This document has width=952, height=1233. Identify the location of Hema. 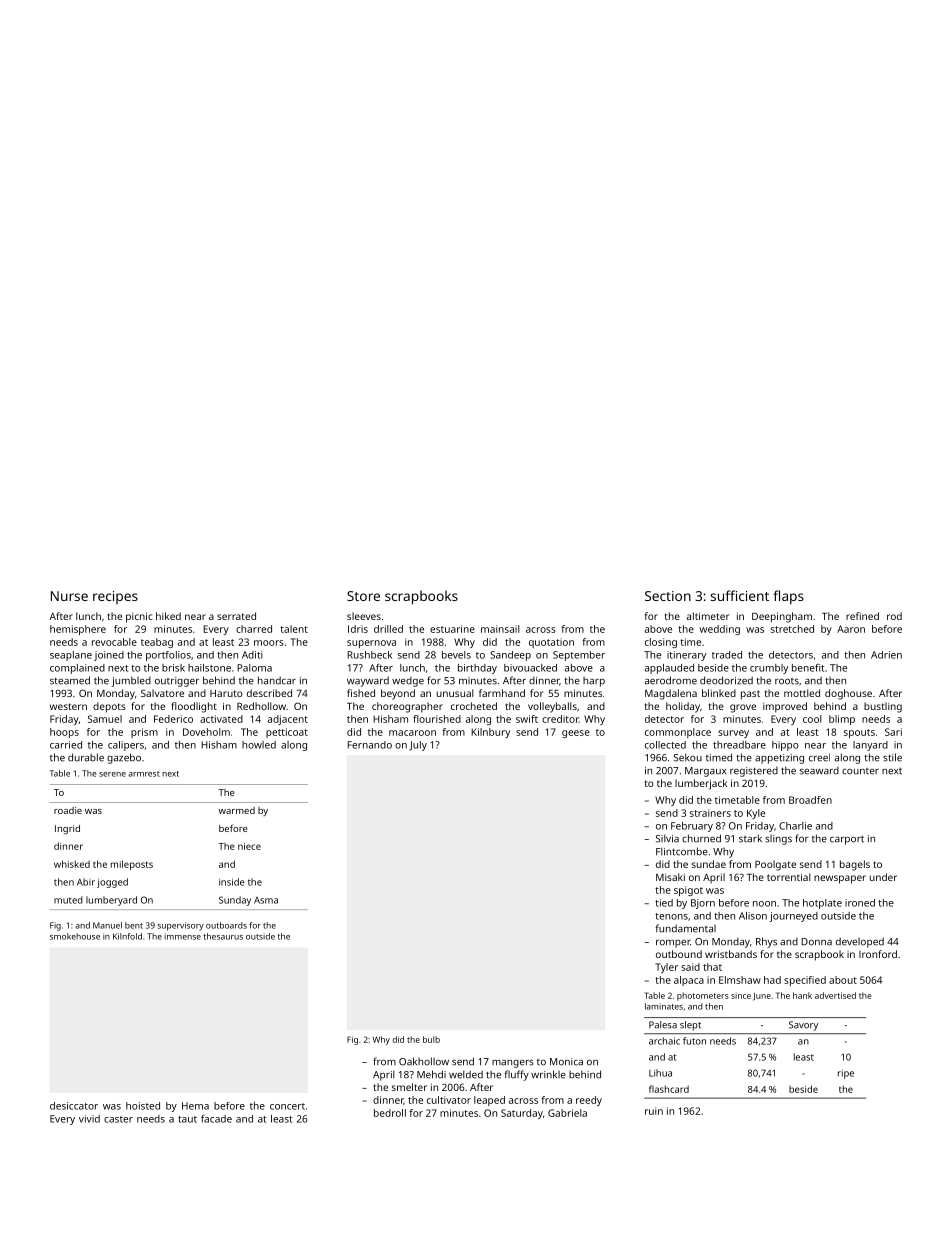
(195, 1106).
